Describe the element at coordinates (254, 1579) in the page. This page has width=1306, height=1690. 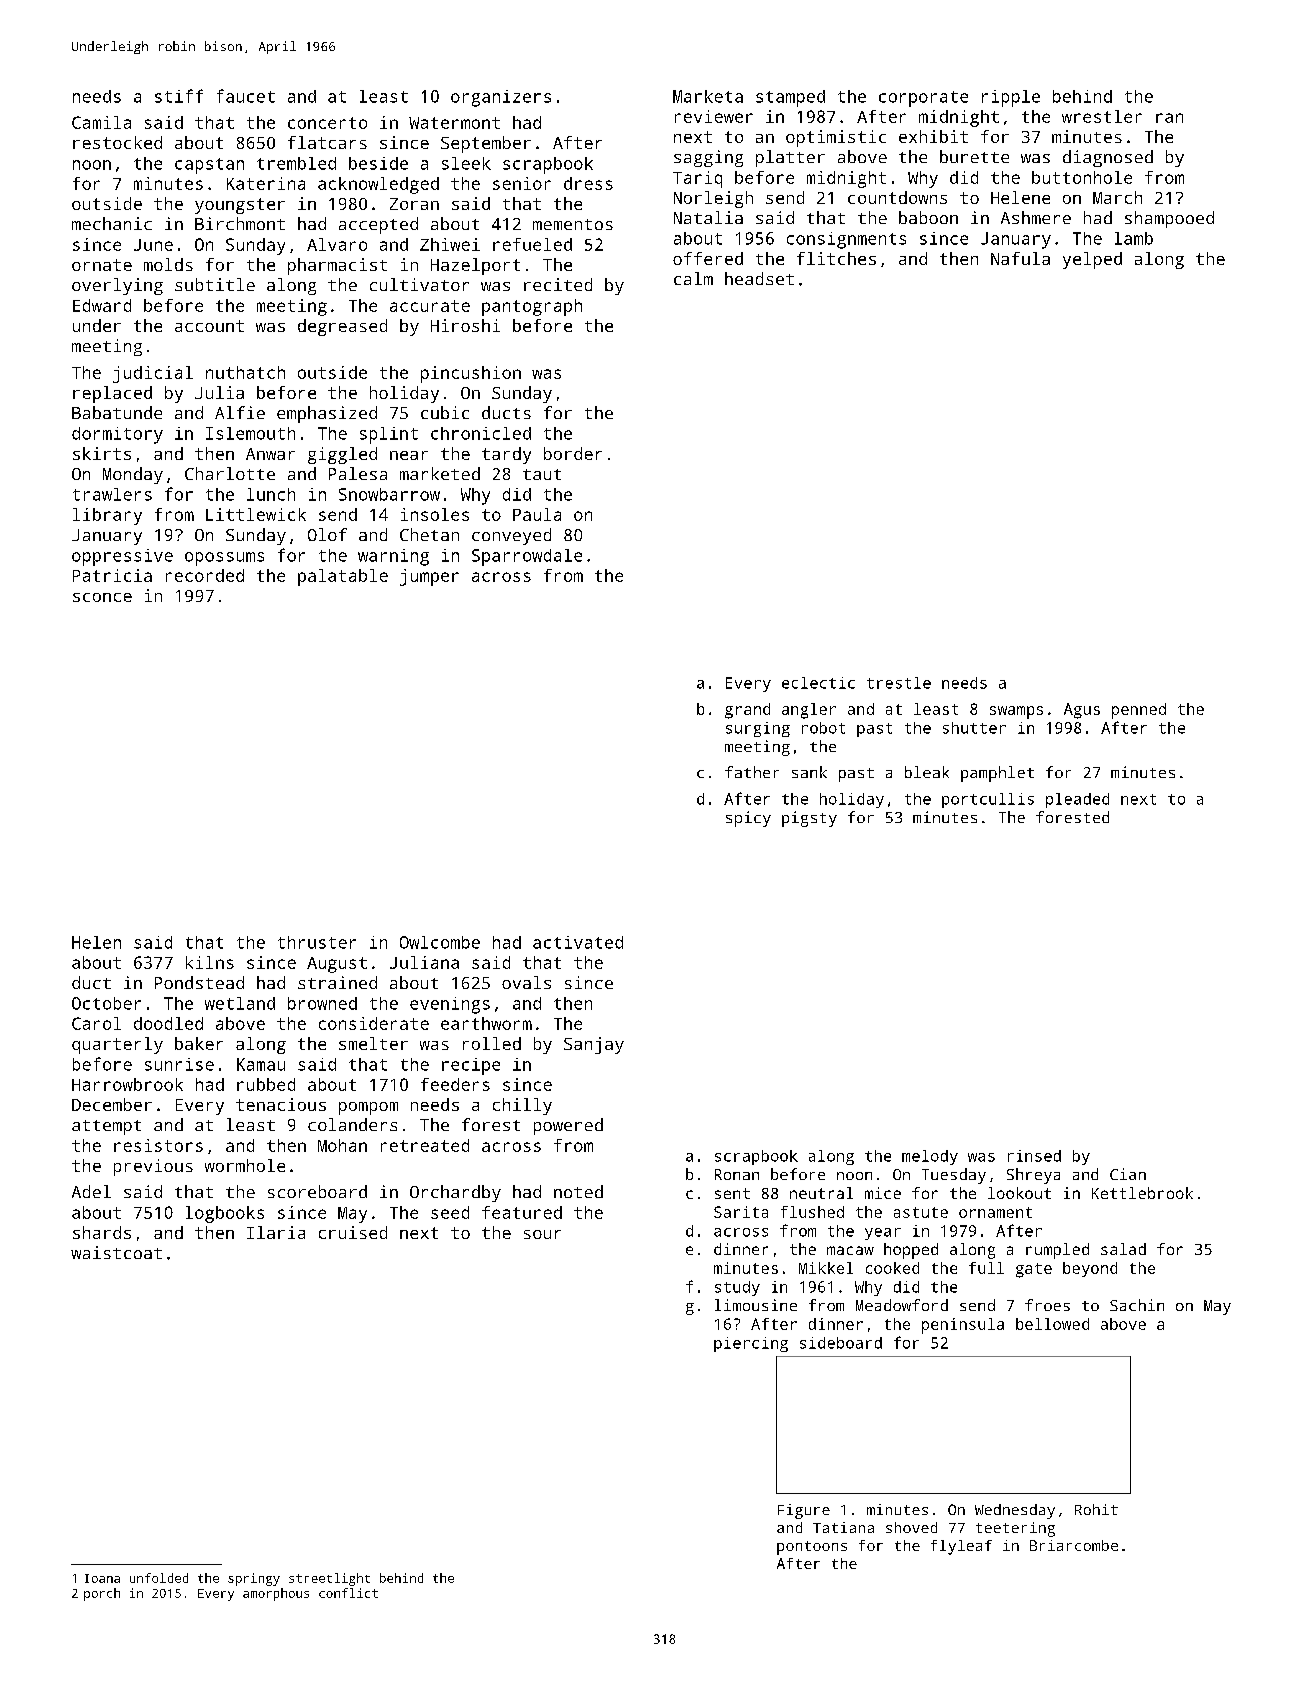
I see `springy` at that location.
